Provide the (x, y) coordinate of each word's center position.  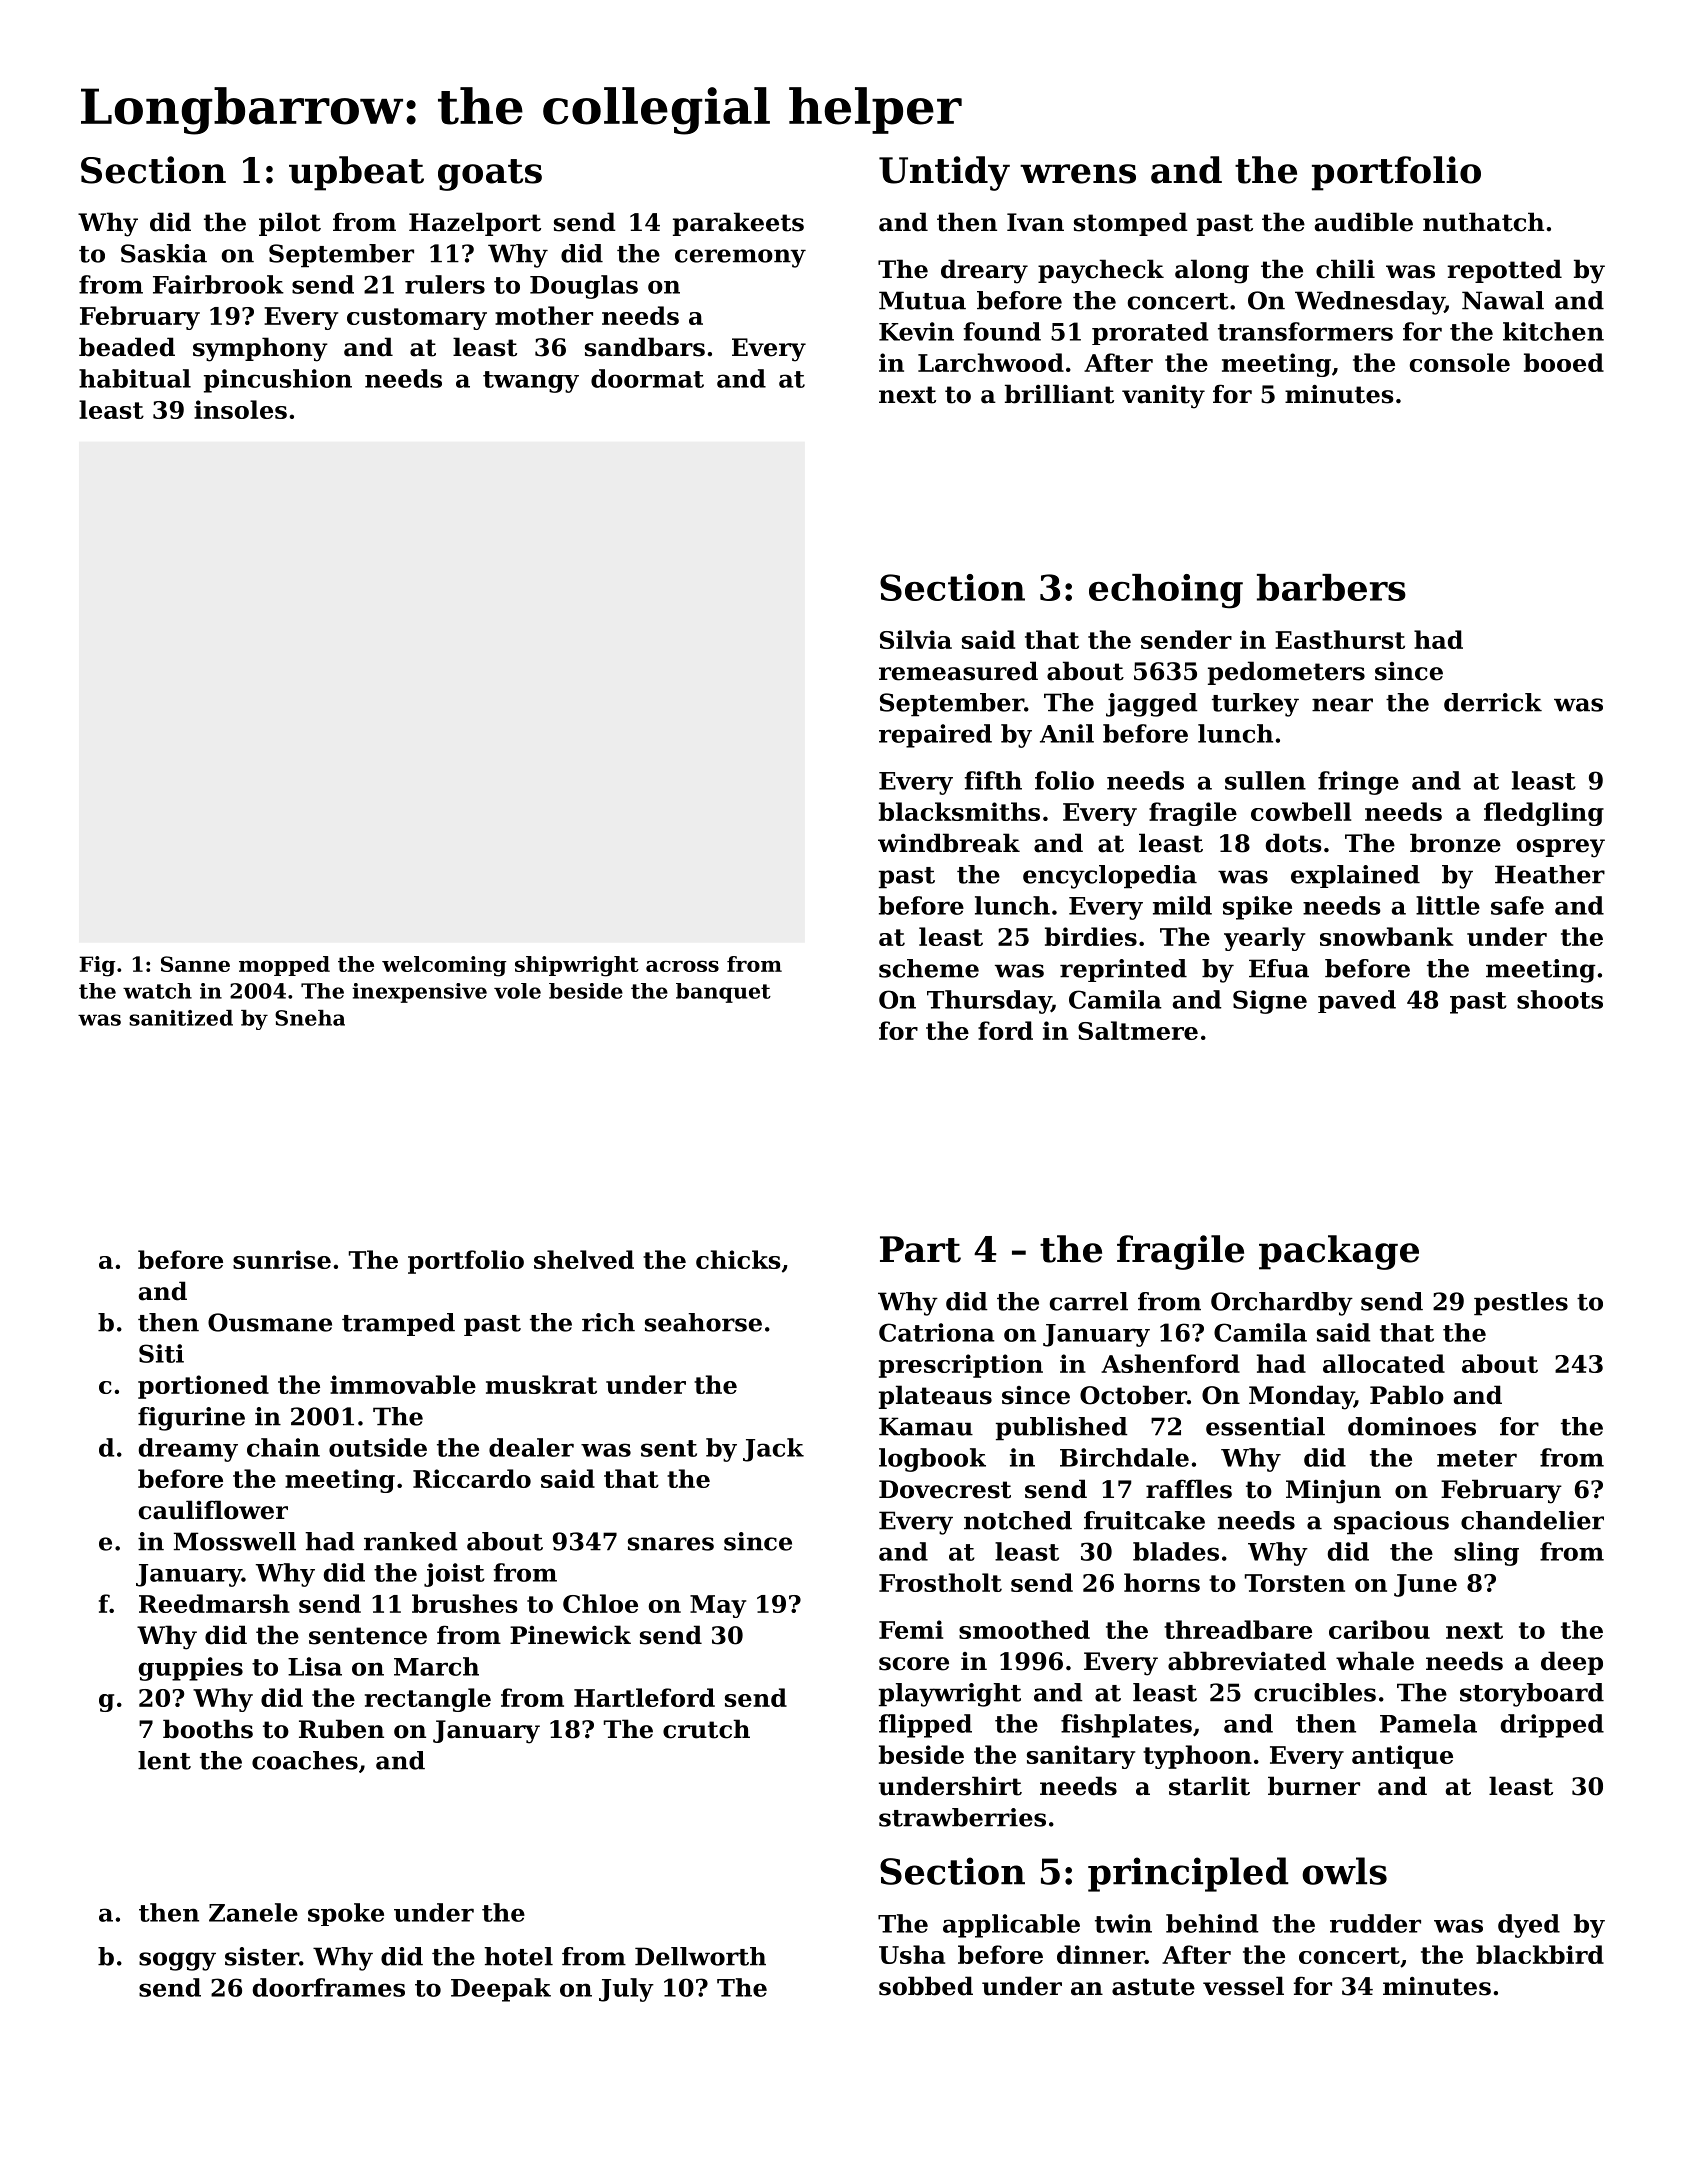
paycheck (1101, 271)
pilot (290, 224)
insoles (240, 409)
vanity (1163, 397)
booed (1564, 362)
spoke (346, 1914)
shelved (584, 1259)
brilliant (1059, 394)
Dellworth (700, 1956)
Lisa (315, 1666)
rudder (1375, 1923)
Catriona (937, 1332)
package (1339, 1252)
